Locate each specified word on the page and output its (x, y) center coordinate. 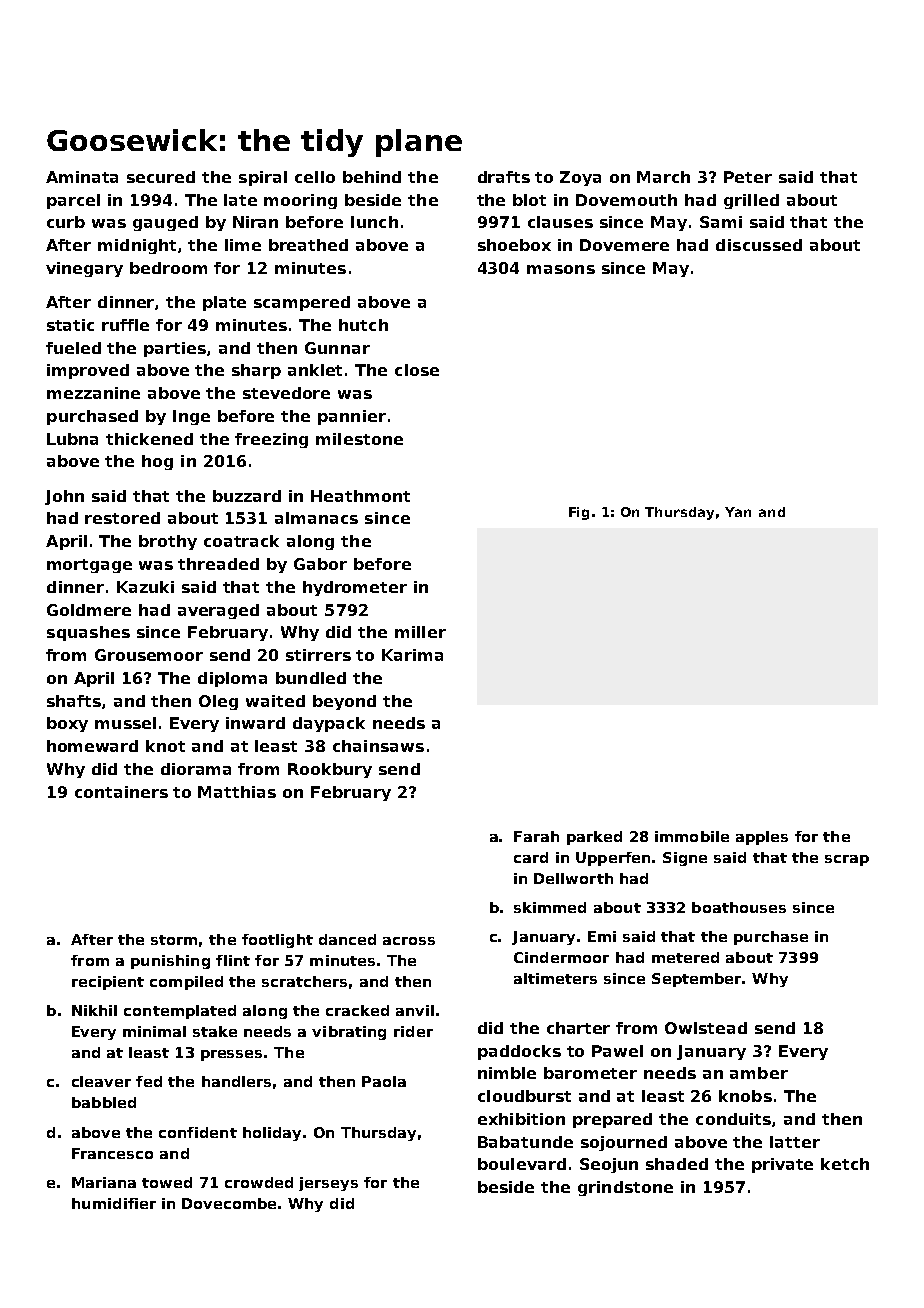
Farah (536, 836)
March (663, 177)
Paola (384, 1081)
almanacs (316, 518)
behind (372, 177)
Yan (738, 512)
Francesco (112, 1153)
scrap (847, 860)
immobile (692, 836)
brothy (168, 542)
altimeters (555, 978)
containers (121, 792)
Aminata (82, 177)
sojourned (624, 1143)
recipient (108, 983)
